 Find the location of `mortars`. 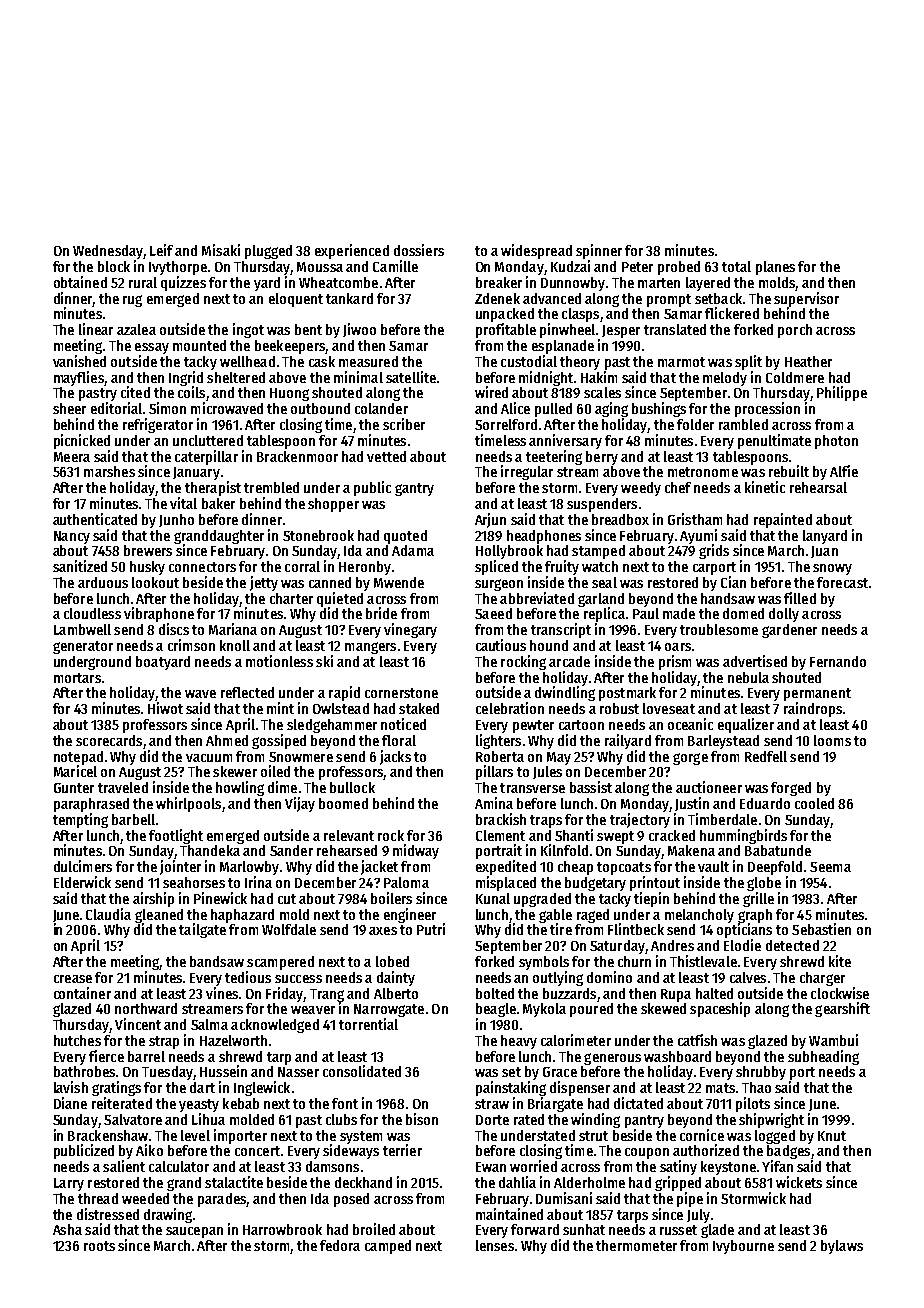

mortars is located at coordinates (77, 678).
